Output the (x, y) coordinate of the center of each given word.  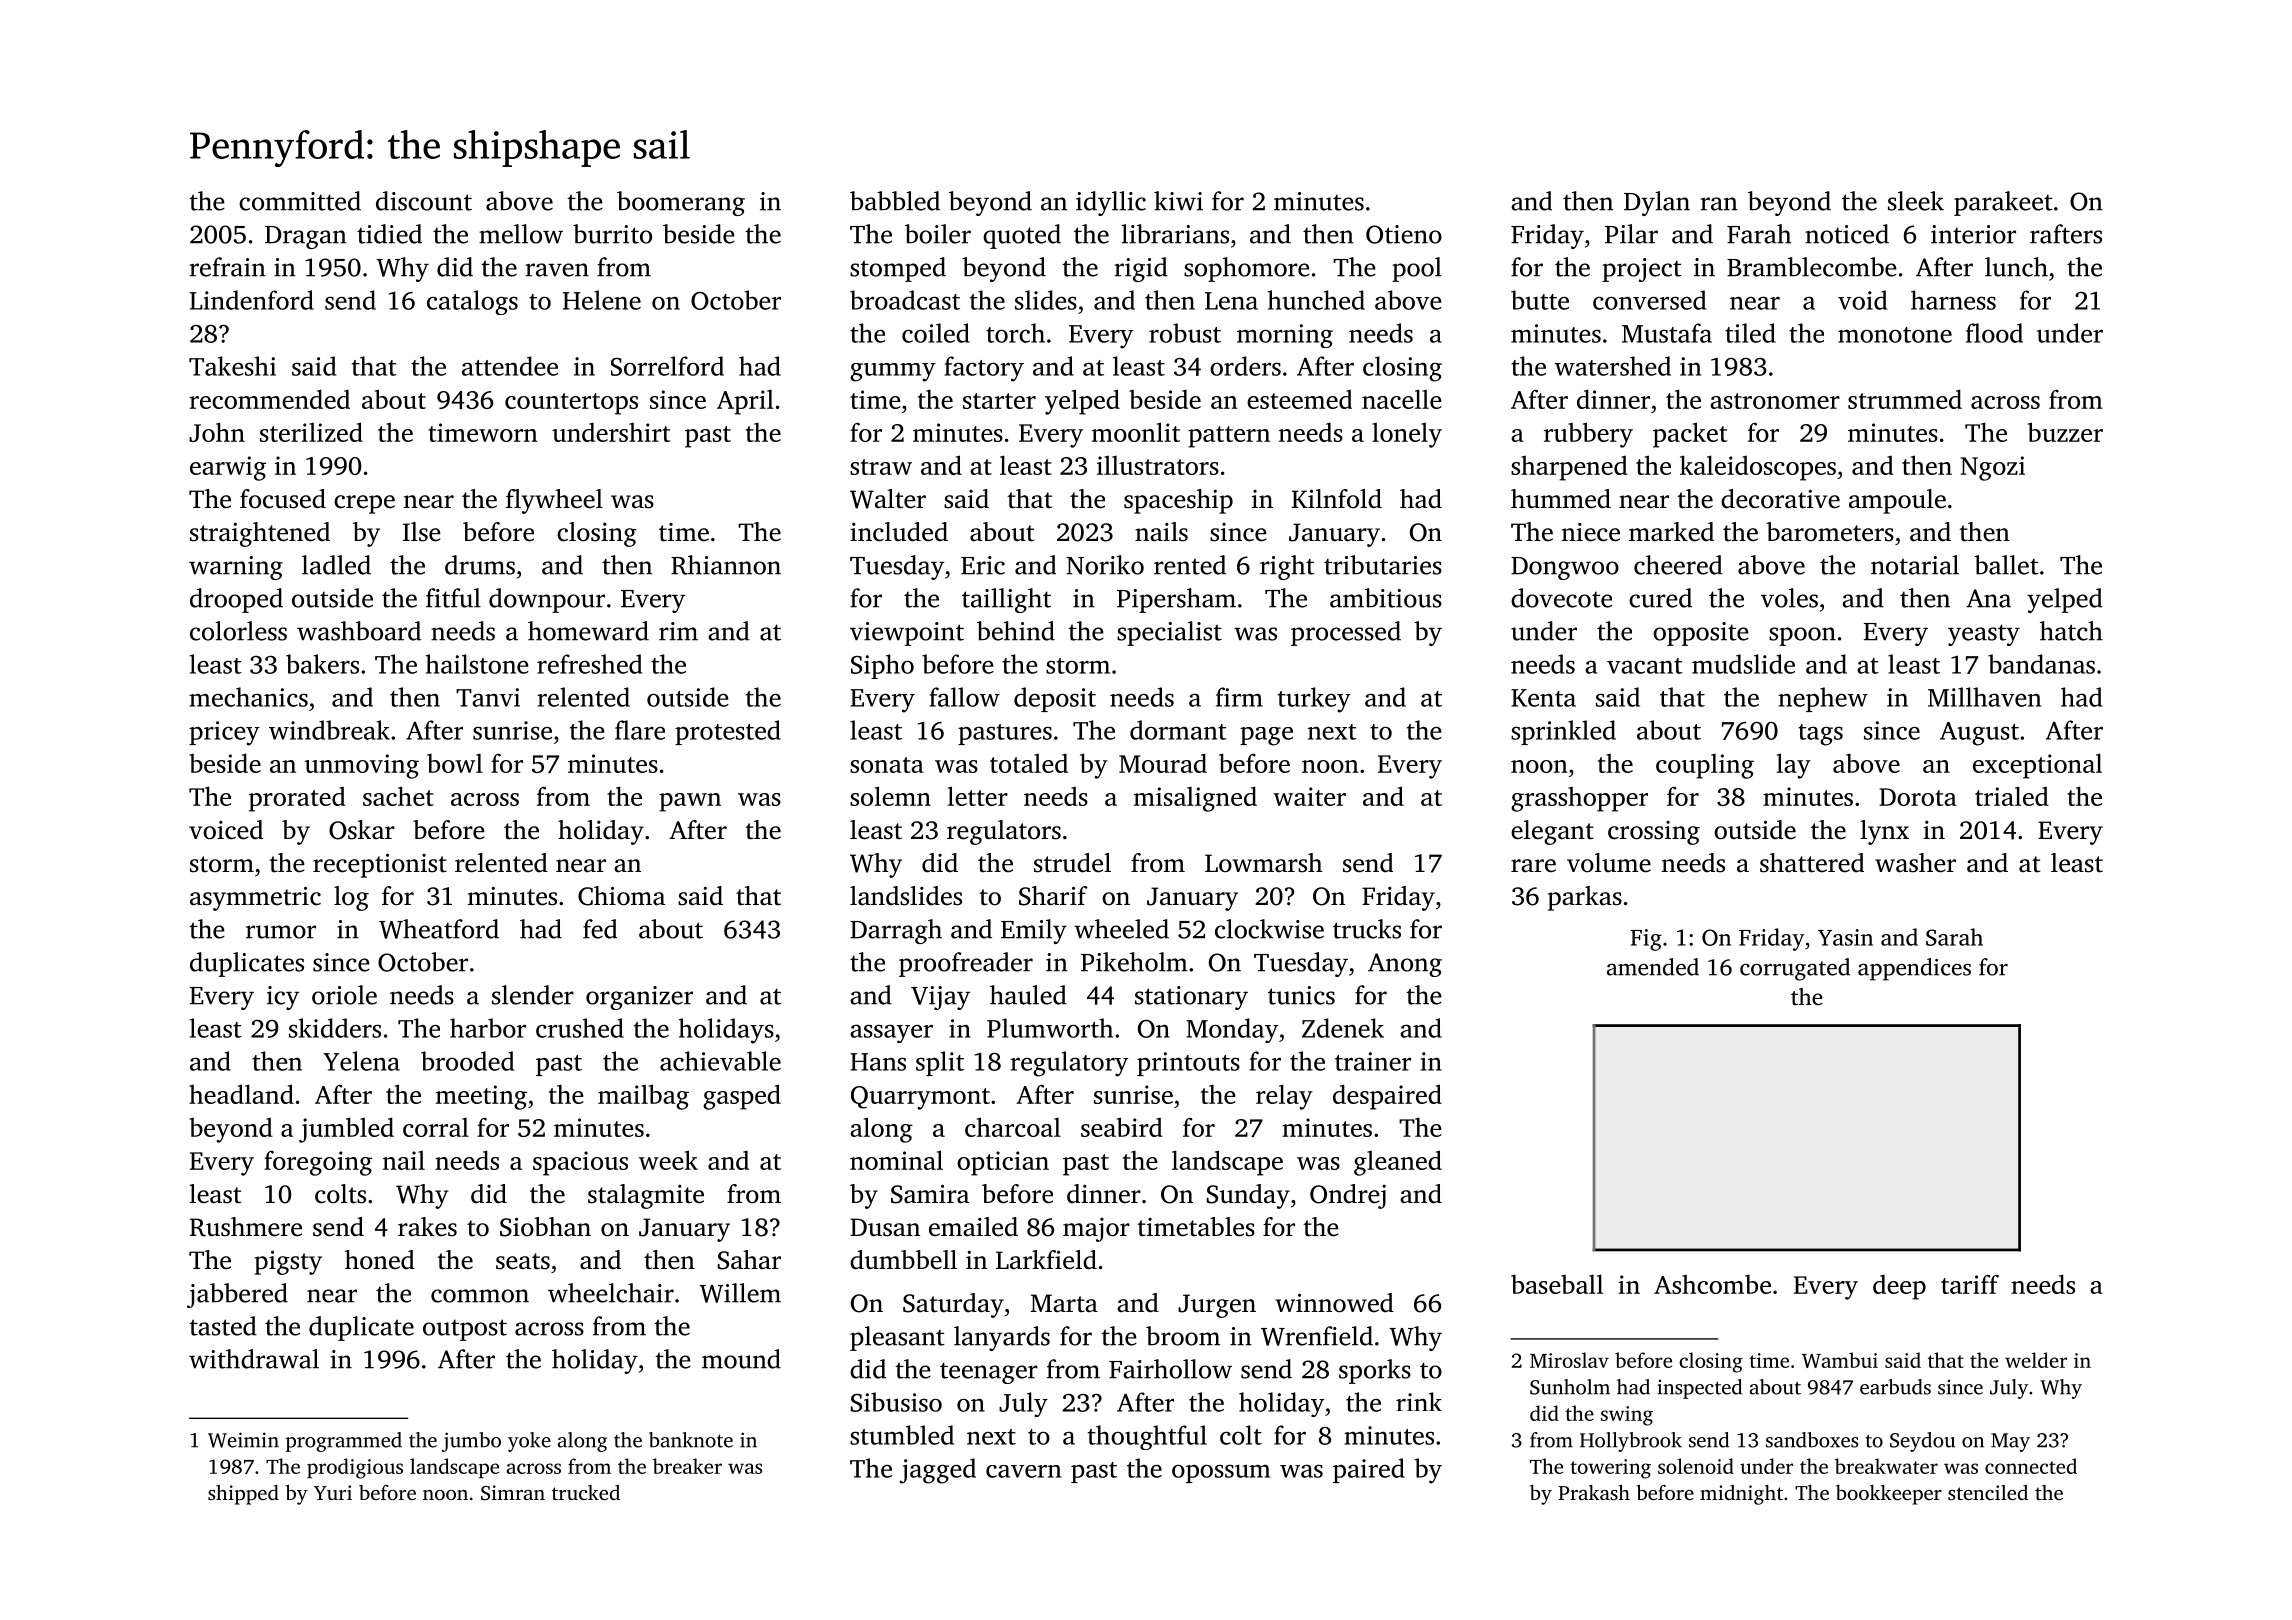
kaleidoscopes (1758, 468)
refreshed (589, 664)
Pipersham (1176, 600)
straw (881, 467)
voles (1789, 598)
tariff (1970, 1284)
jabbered (237, 1295)
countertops (571, 404)
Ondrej (1348, 1196)
